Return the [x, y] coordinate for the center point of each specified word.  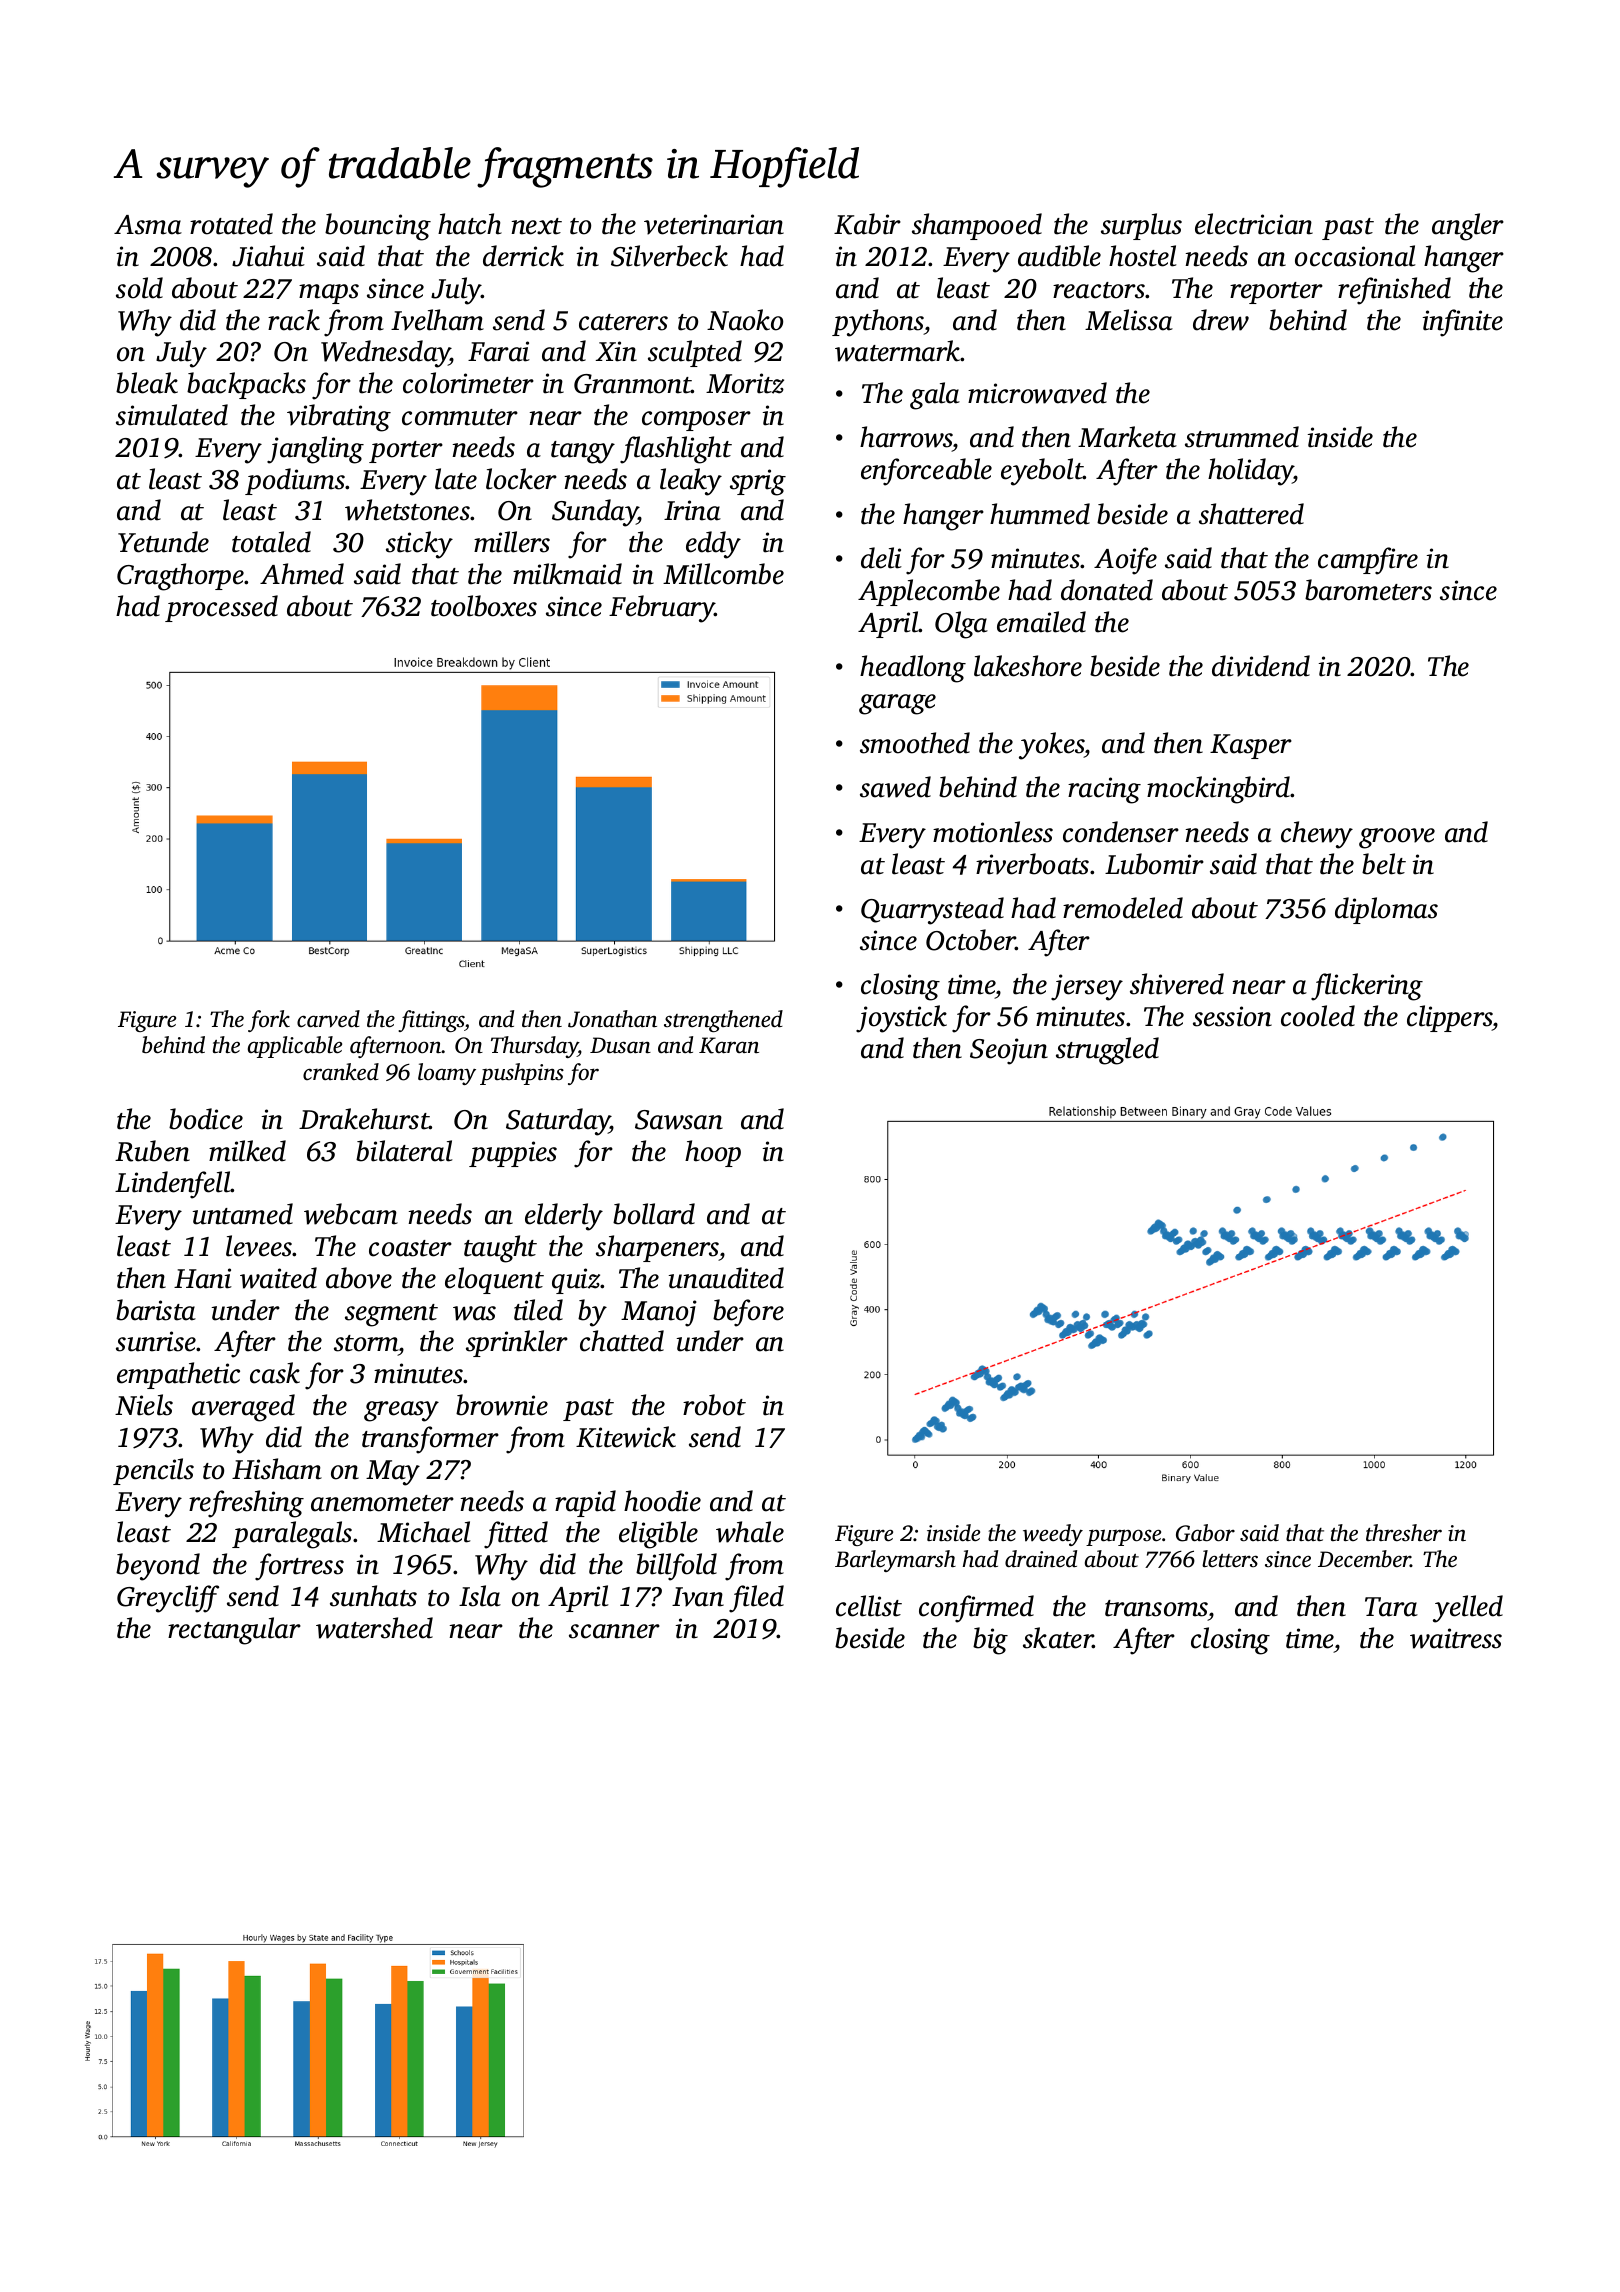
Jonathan [612, 1019]
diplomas [1386, 910]
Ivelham [437, 320]
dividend [1261, 666]
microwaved [1037, 393]
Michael [424, 1532]
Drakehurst [364, 1119]
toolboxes [484, 606]
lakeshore [1028, 666]
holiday [1251, 472]
